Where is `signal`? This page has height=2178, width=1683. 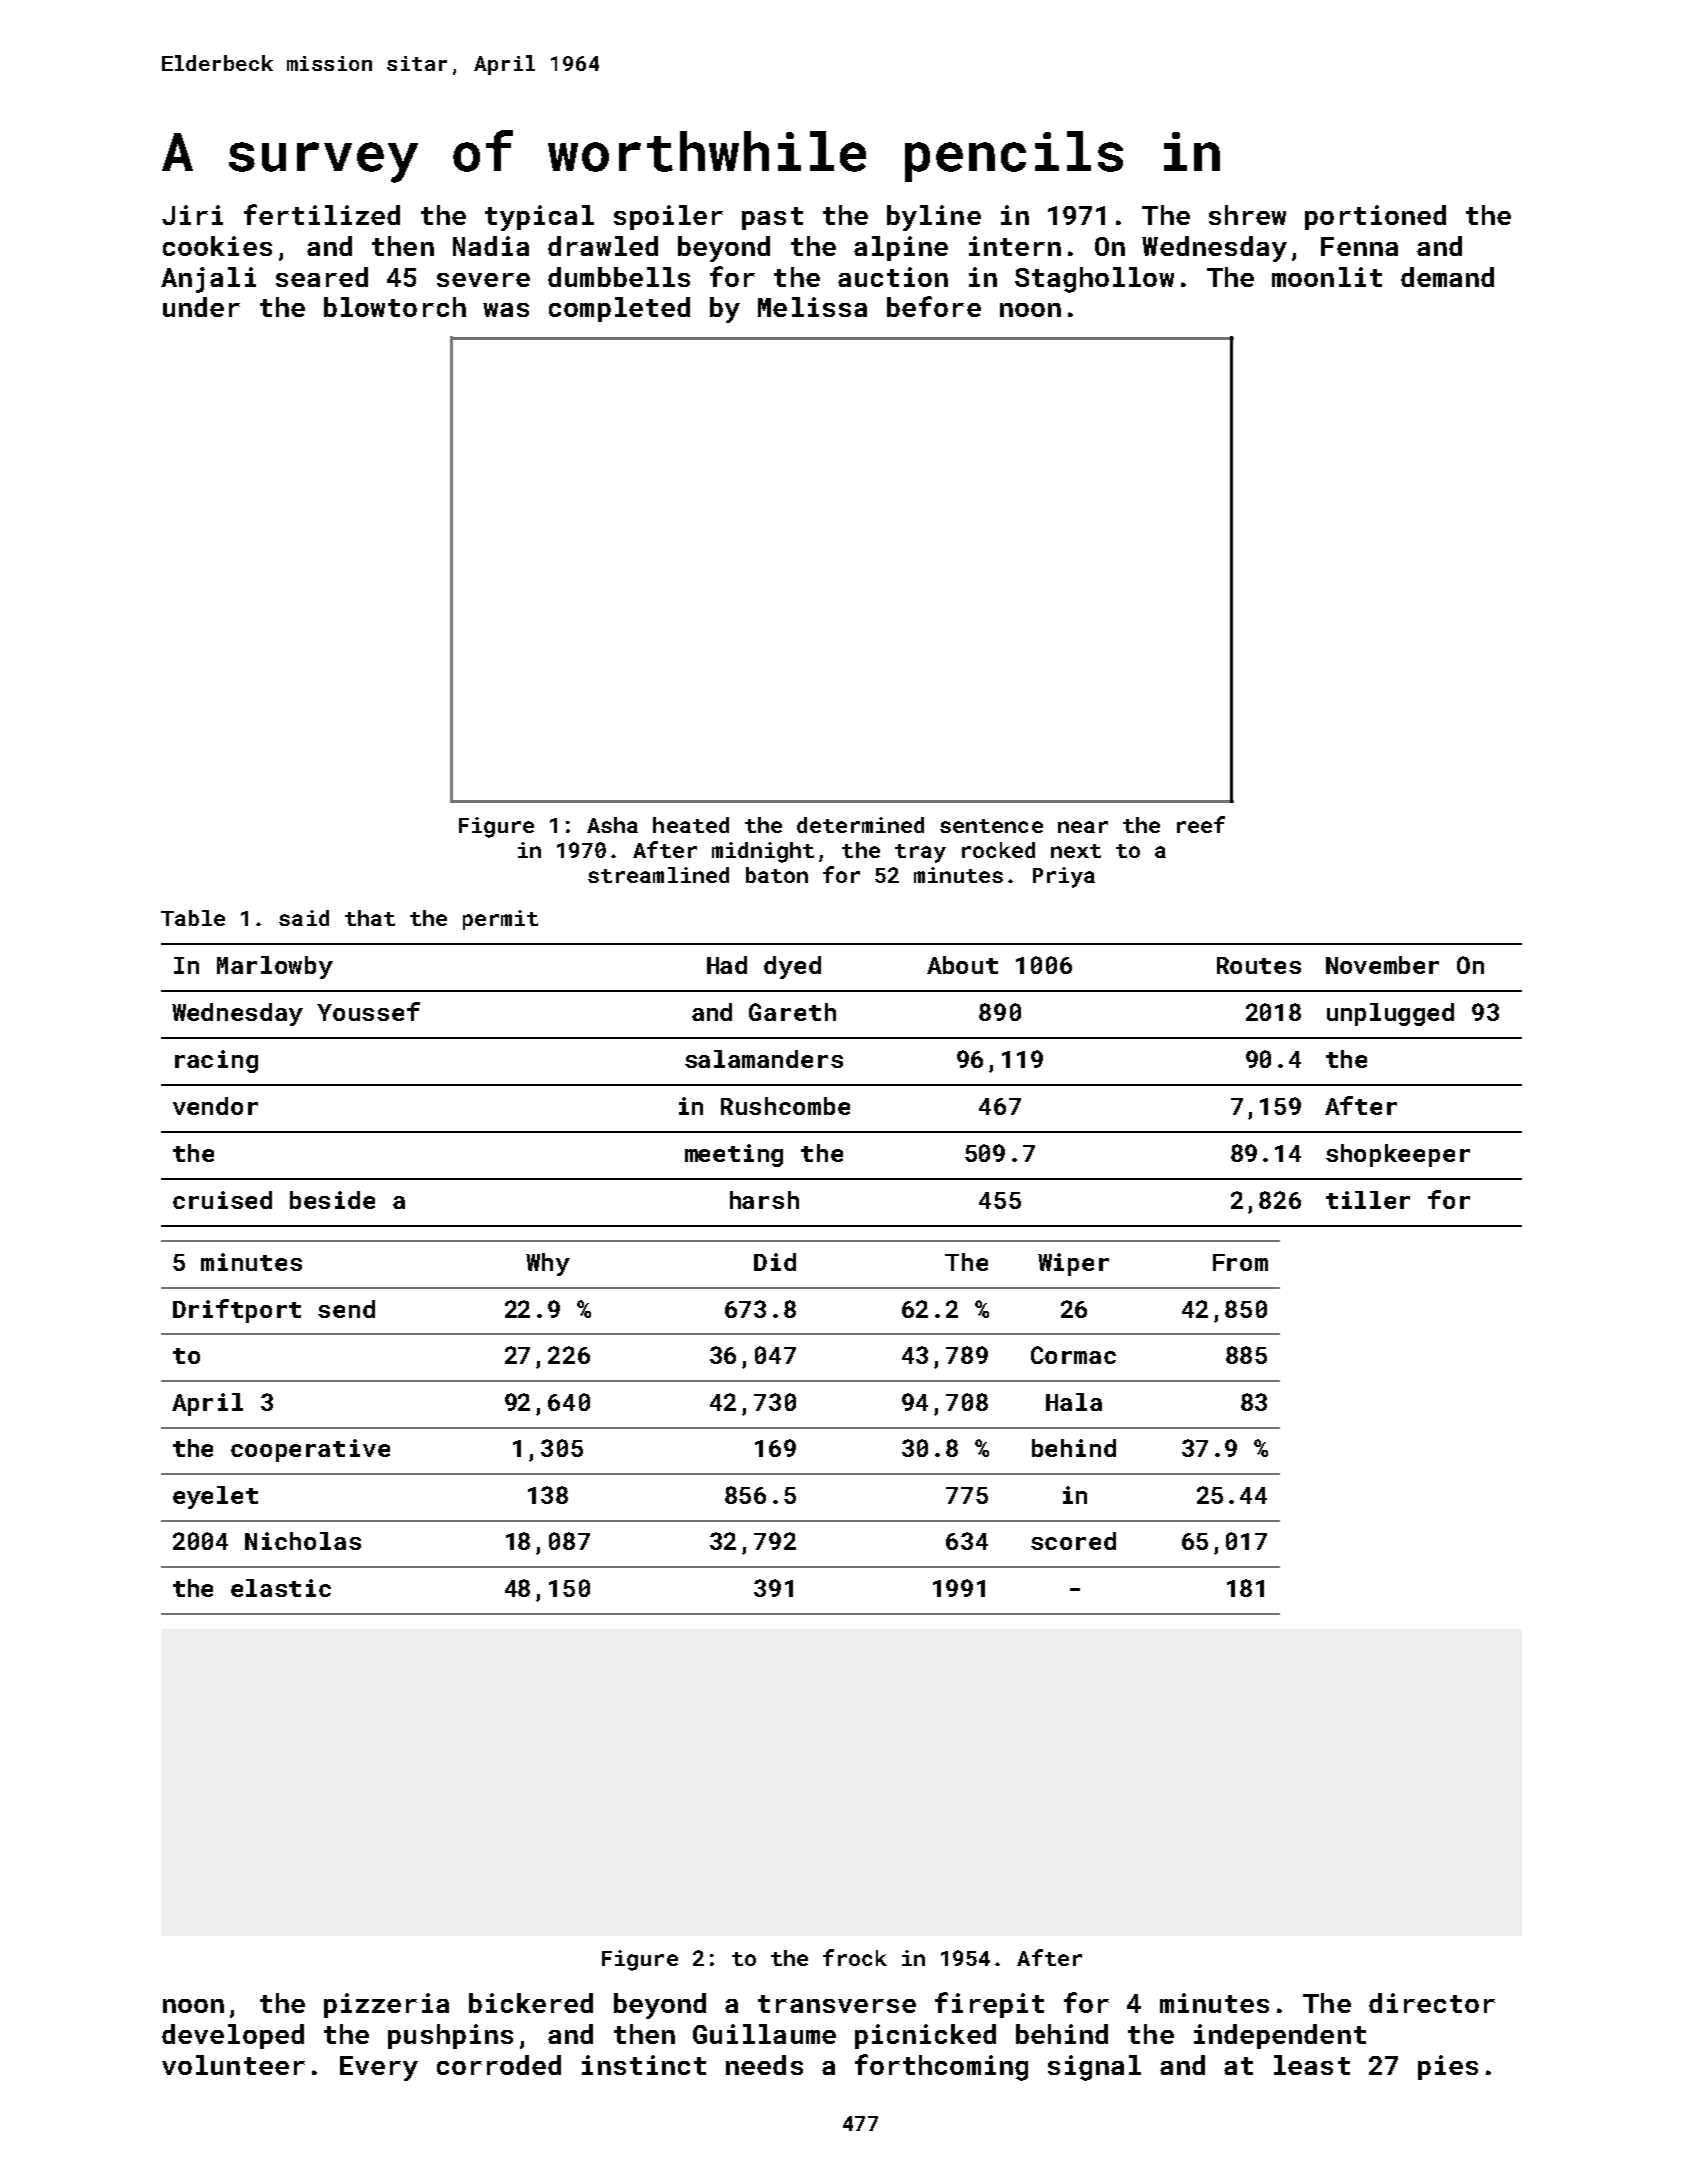 signal is located at coordinates (1094, 2068).
